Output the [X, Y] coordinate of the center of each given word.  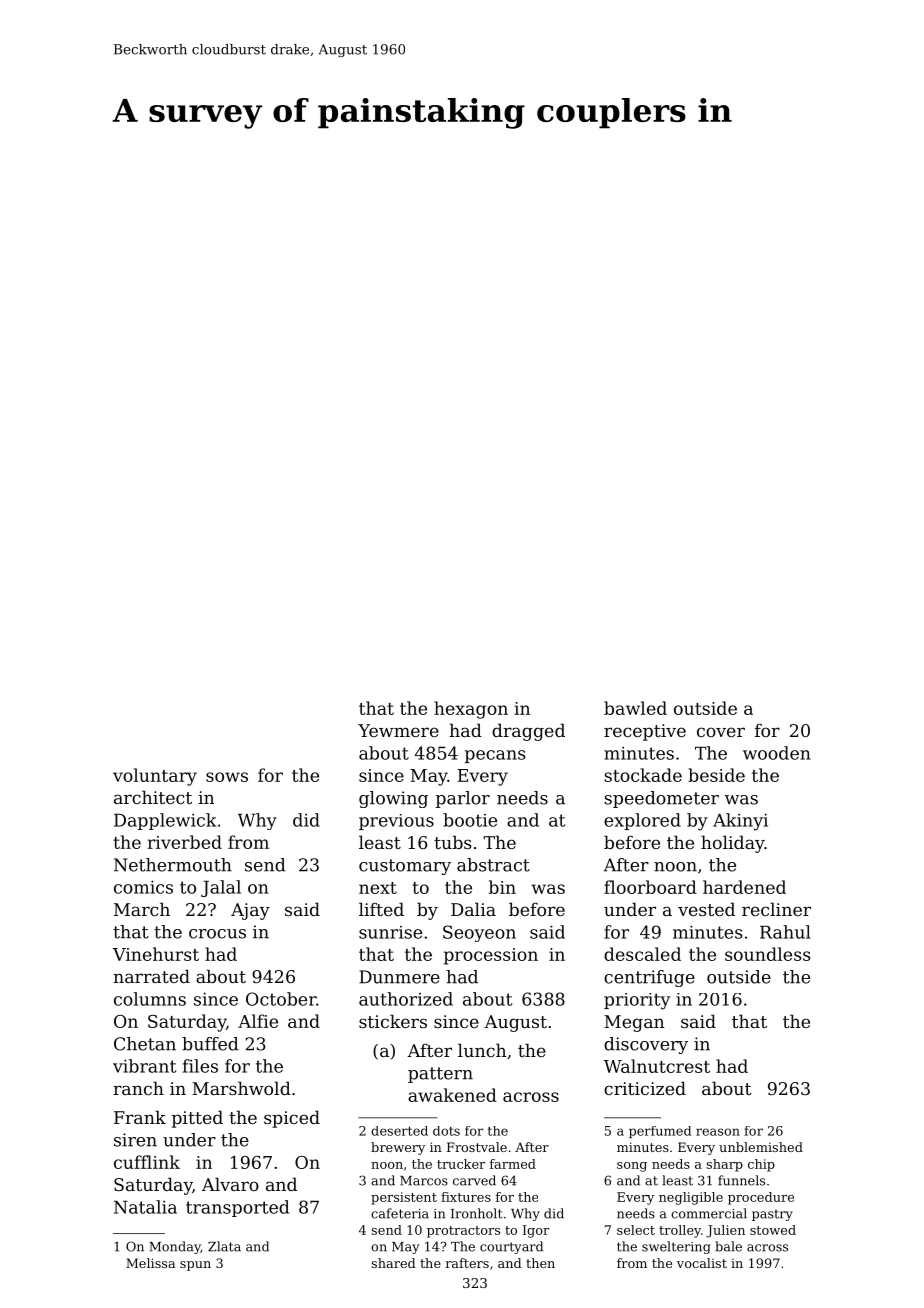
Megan [634, 1023]
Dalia [473, 909]
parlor [463, 799]
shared [393, 1263]
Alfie [258, 1021]
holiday [733, 844]
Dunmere [399, 977]
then [540, 1263]
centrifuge [649, 978]
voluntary [155, 777]
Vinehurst [156, 954]
